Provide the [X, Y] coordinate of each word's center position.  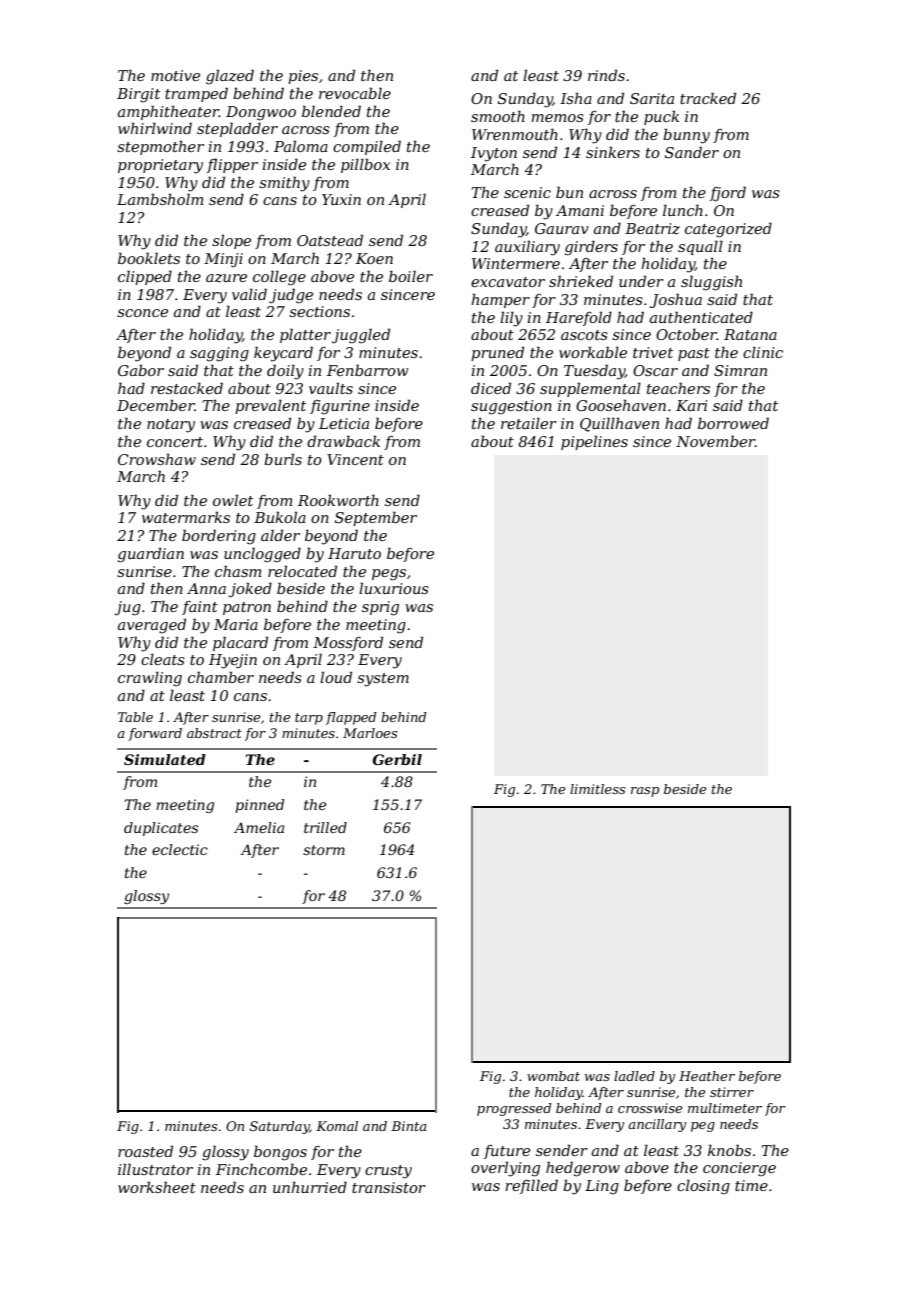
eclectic [180, 849]
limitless [597, 789]
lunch [683, 210]
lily [511, 319]
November [715, 441]
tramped [196, 94]
